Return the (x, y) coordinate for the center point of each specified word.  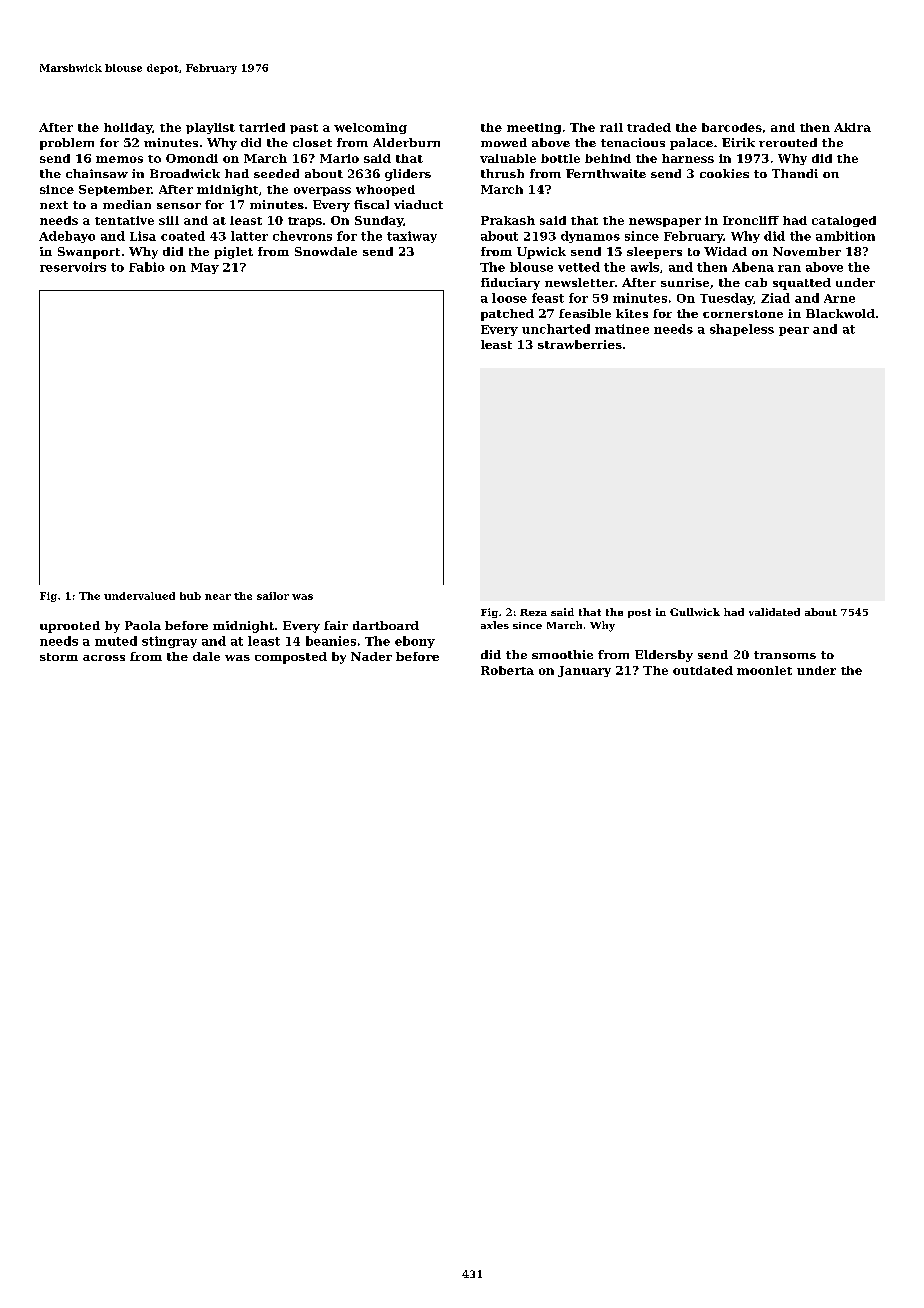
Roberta (507, 670)
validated (774, 612)
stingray (169, 642)
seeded (276, 173)
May (205, 268)
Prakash (508, 220)
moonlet (764, 670)
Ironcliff (751, 220)
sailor (273, 596)
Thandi (795, 173)
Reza (533, 612)
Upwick (541, 253)
